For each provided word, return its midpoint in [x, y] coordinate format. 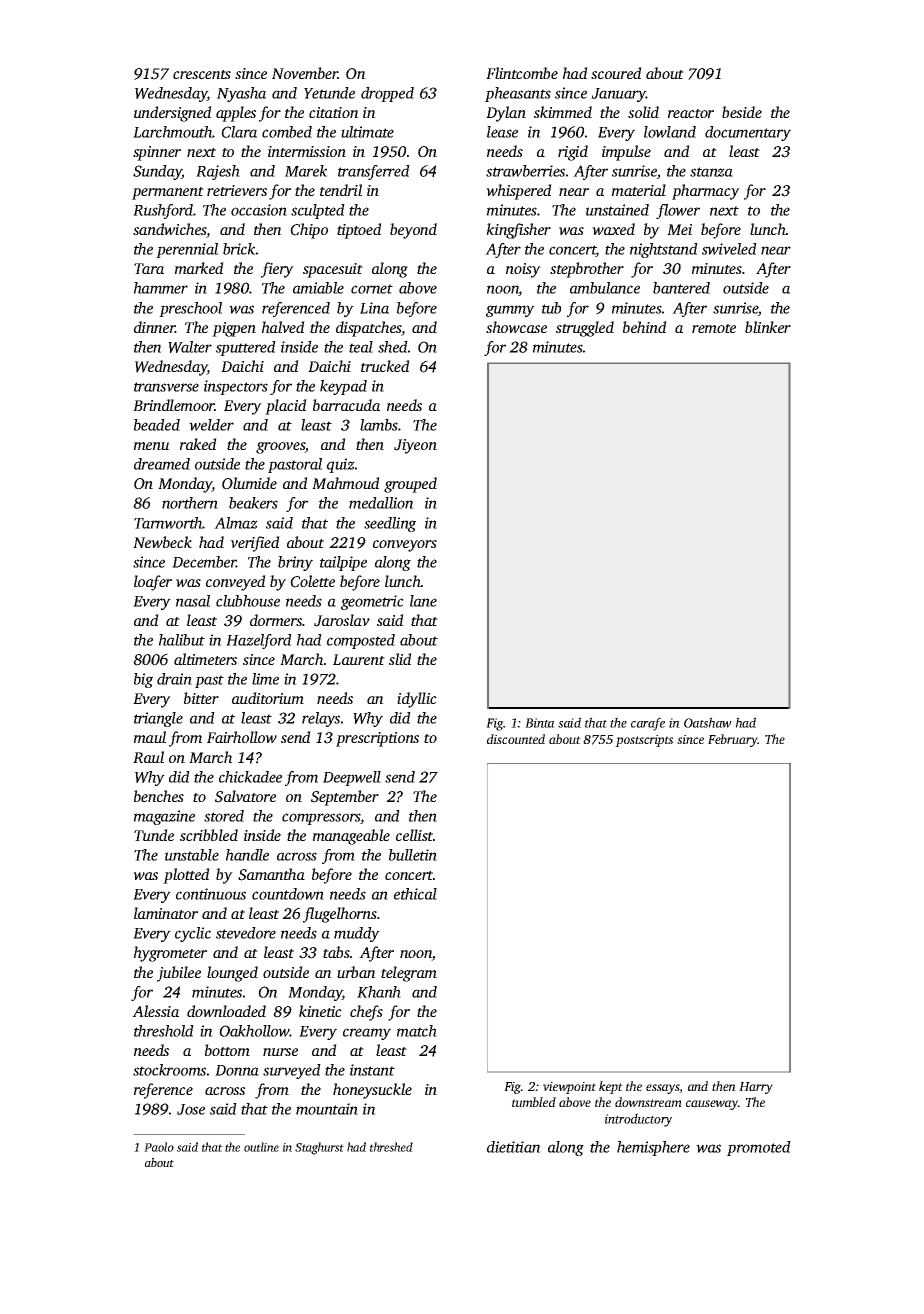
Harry [756, 1088]
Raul [148, 757]
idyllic [417, 700]
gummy [510, 311]
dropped [387, 94]
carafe [648, 724]
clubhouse [248, 601]
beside [742, 112]
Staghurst [319, 1148]
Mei [679, 229]
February [733, 740]
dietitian [514, 1147]
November [305, 73]
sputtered [246, 348]
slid [400, 659]
